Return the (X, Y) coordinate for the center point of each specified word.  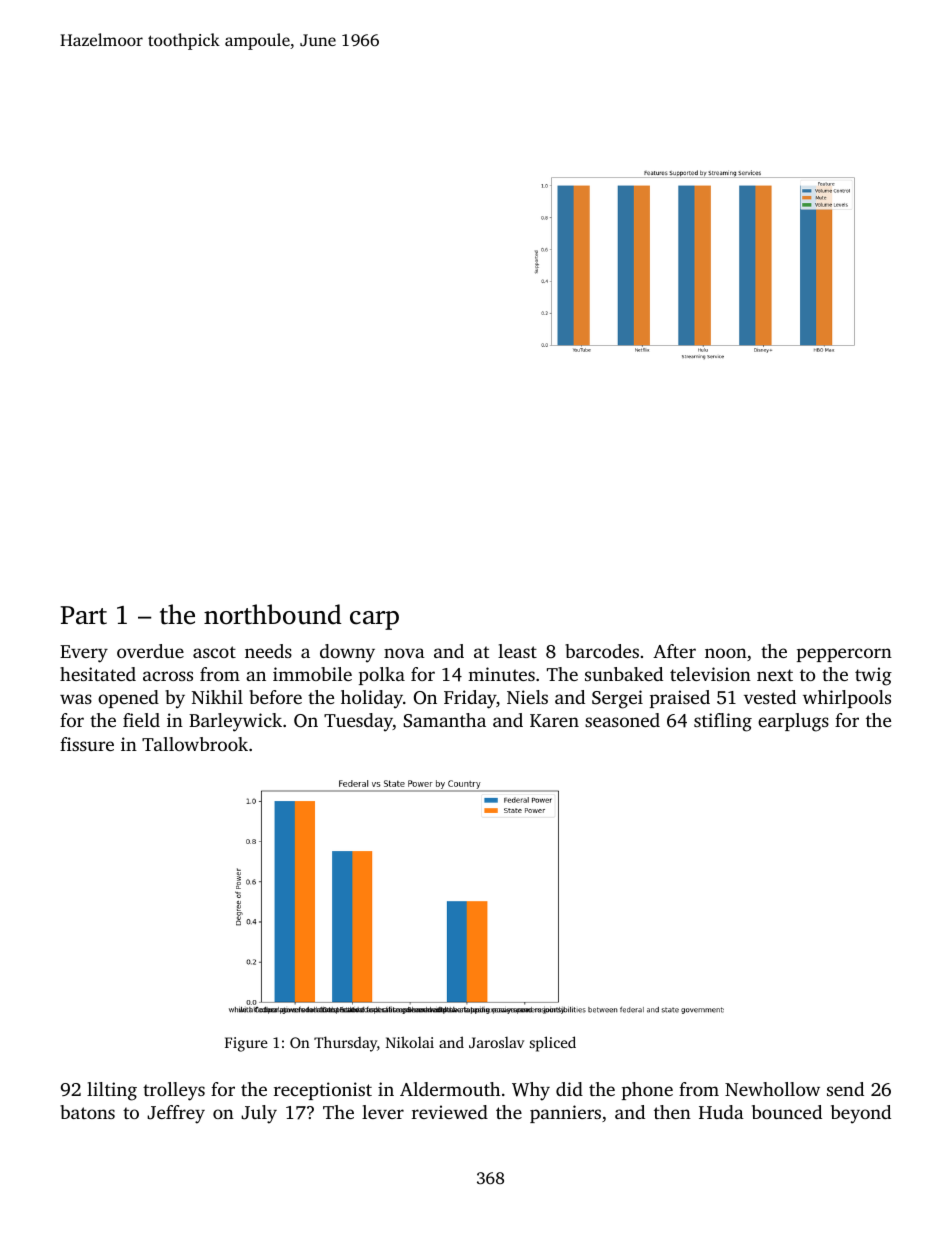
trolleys (174, 1091)
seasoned (622, 720)
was (76, 699)
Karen (554, 720)
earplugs (793, 722)
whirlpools (847, 699)
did (569, 1089)
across (168, 676)
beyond (861, 1114)
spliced (553, 1044)
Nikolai (410, 1042)
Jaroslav (496, 1042)
